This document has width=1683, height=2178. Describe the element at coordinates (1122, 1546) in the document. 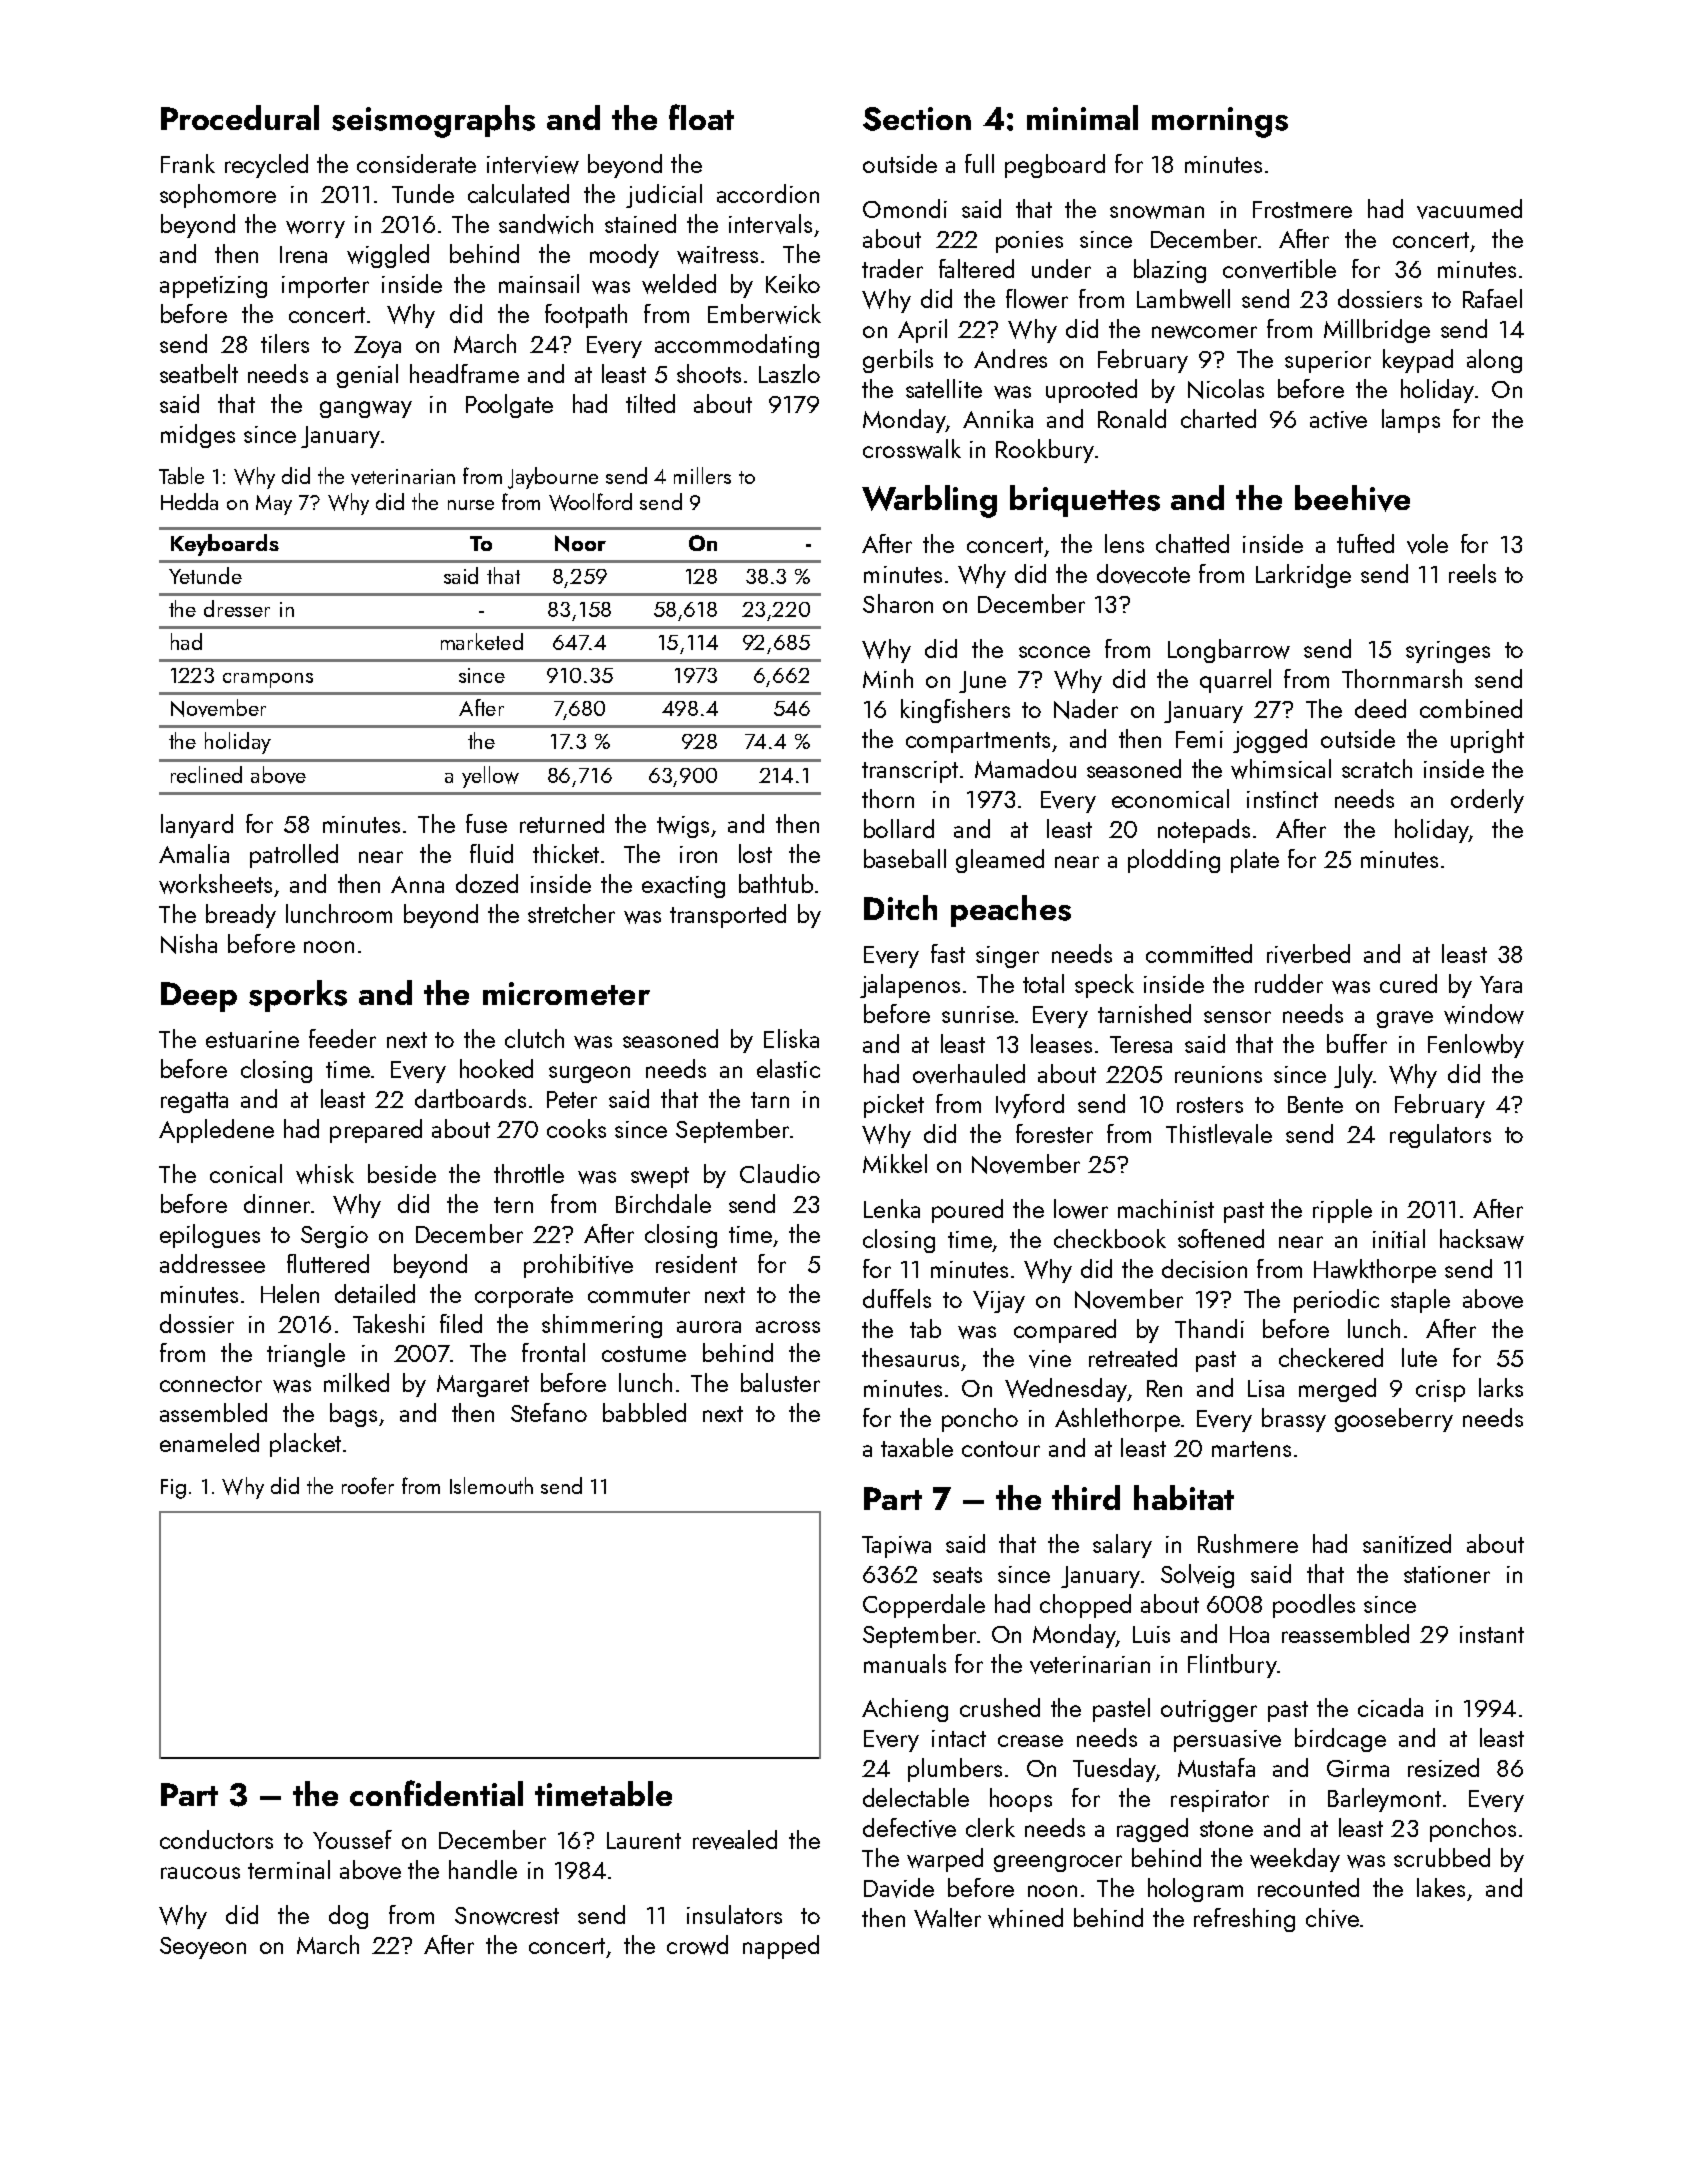

I see `salary` at that location.
